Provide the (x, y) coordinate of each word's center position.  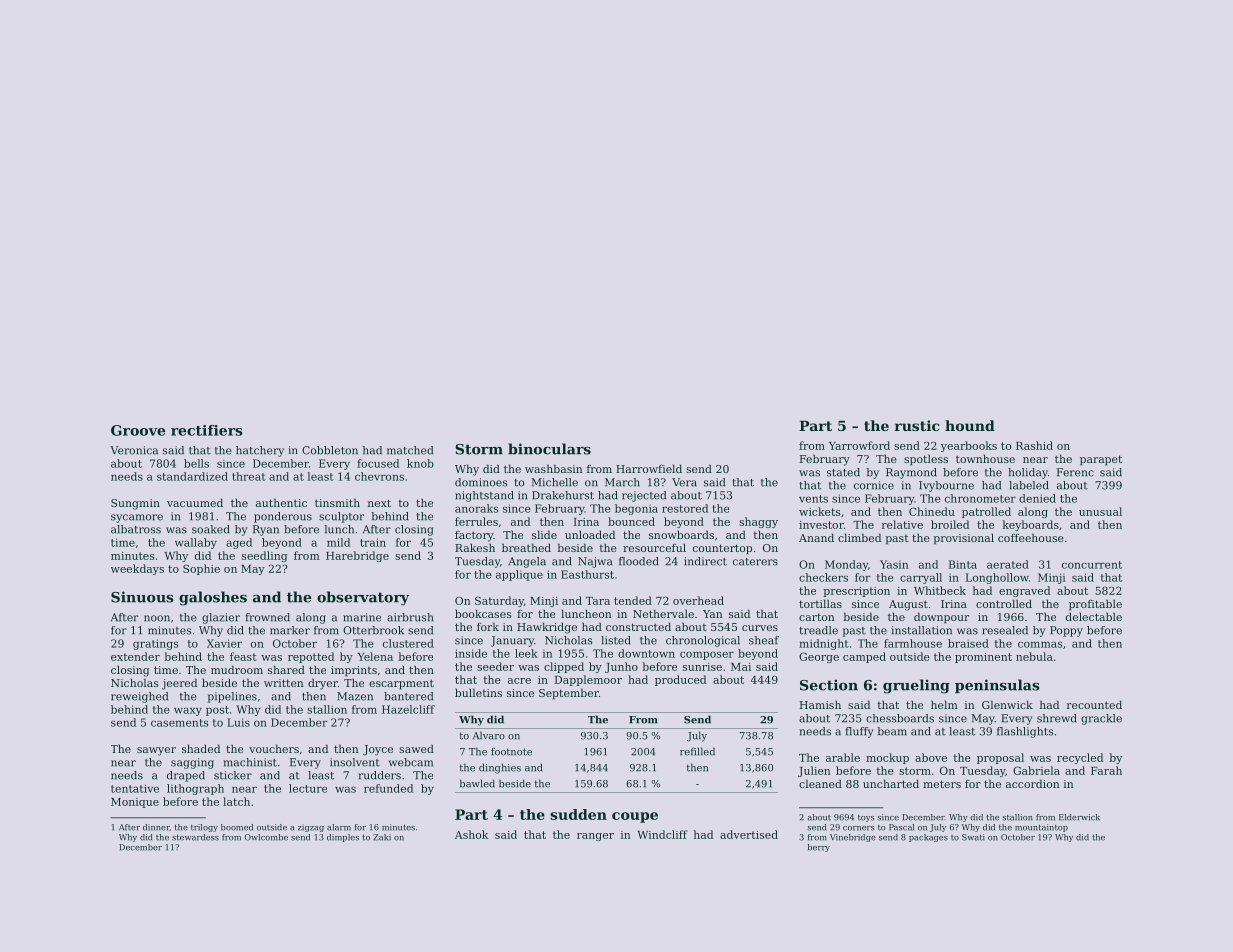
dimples (343, 838)
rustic (917, 425)
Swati (973, 837)
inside (471, 653)
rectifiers (207, 430)
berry (819, 848)
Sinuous (142, 597)
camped (864, 657)
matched (410, 450)
